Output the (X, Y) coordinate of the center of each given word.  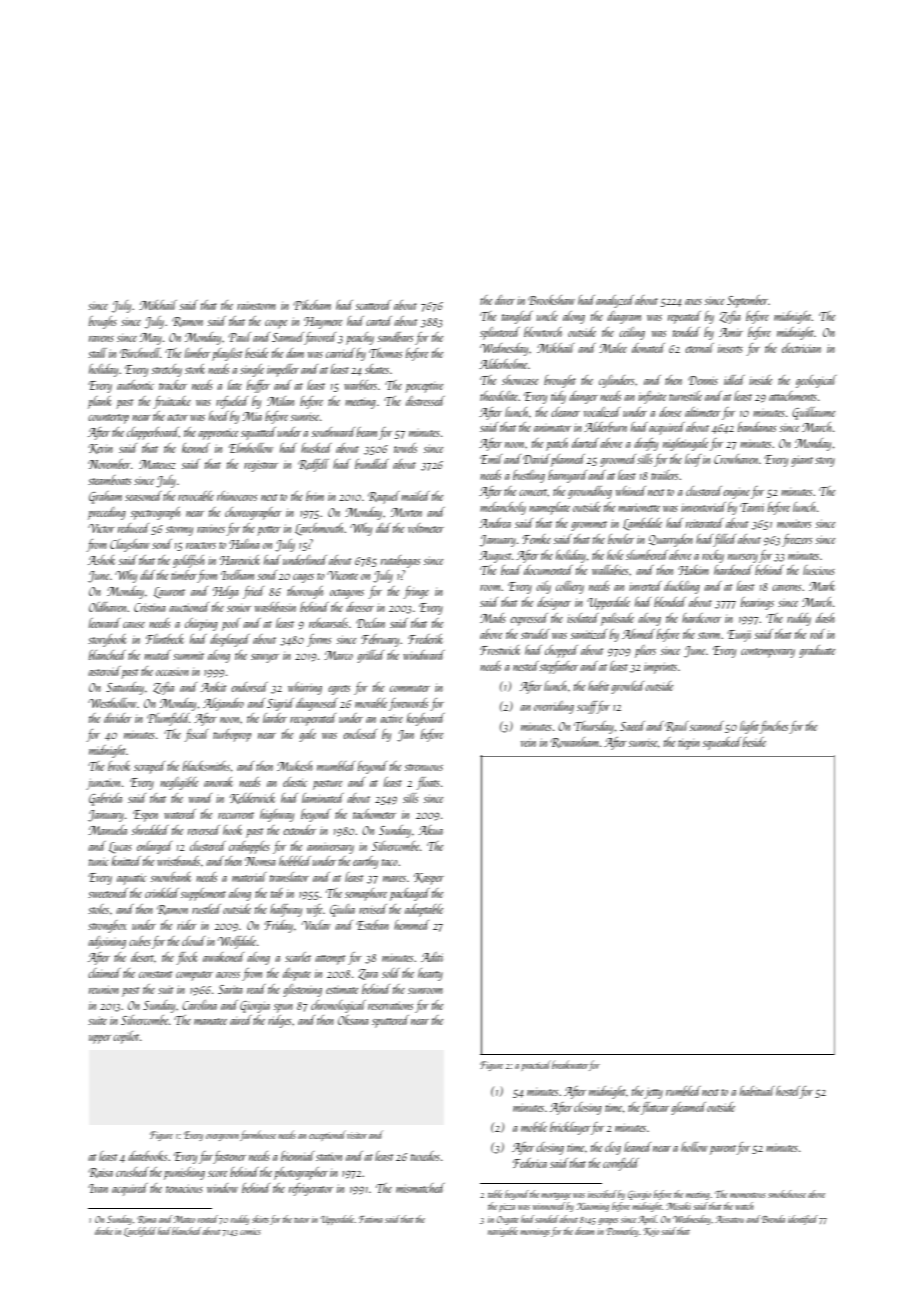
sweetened (108, 893)
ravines (211, 528)
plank (99, 402)
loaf (693, 460)
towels (405, 448)
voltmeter (426, 528)
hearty (430, 974)
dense (670, 412)
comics (250, 1231)
